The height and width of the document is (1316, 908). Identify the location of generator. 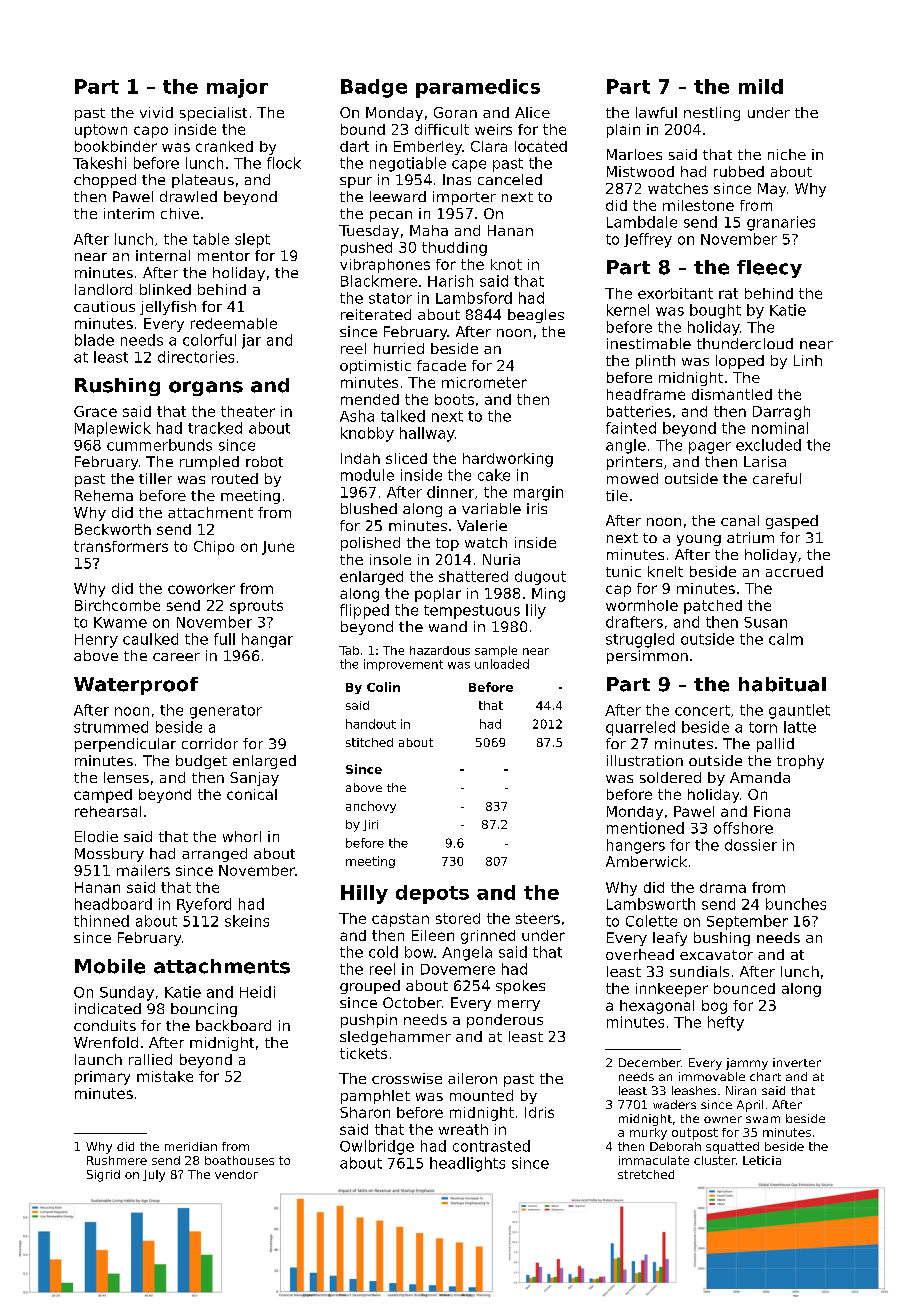
(226, 712).
